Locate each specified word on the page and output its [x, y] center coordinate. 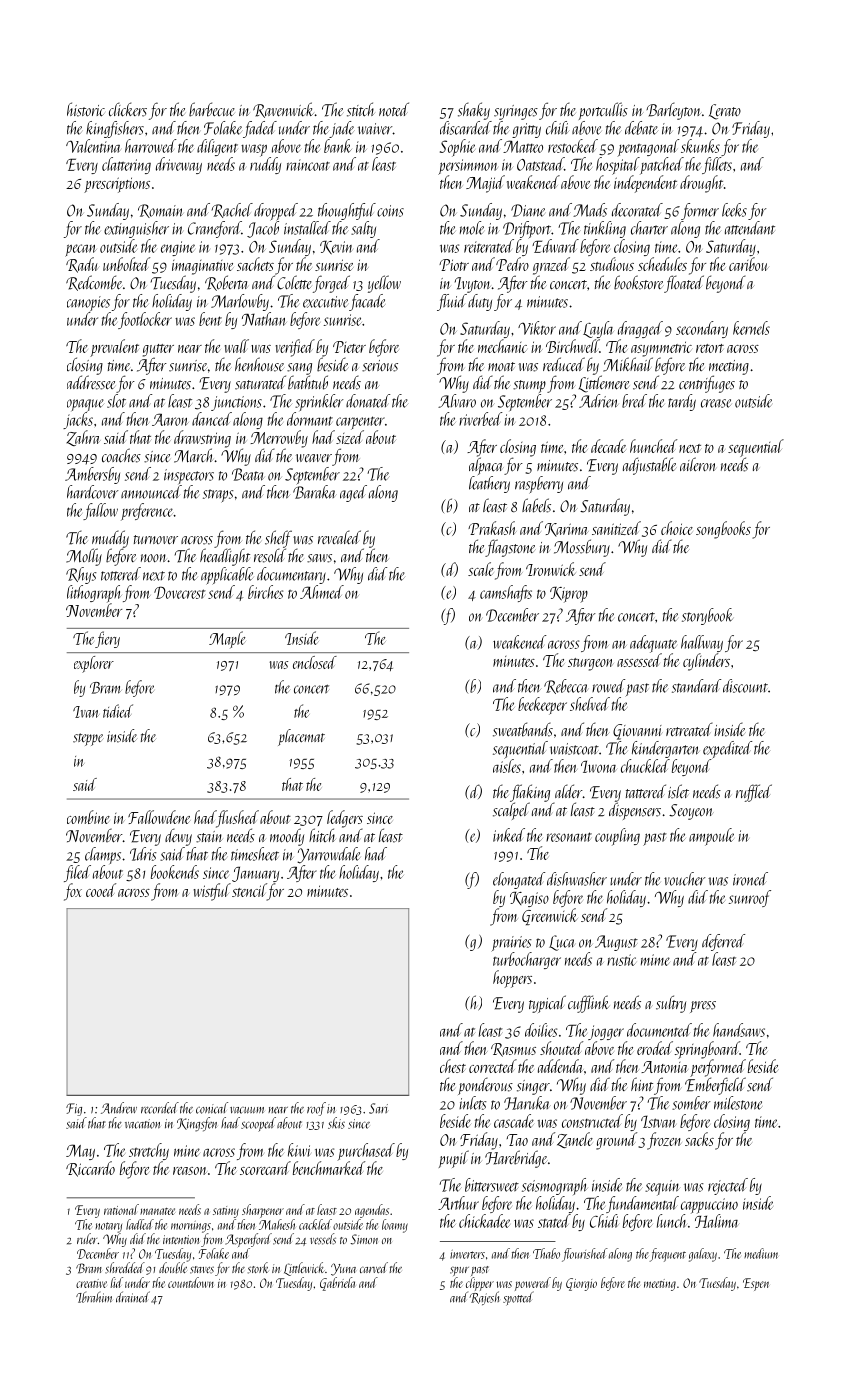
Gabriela [337, 1284]
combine [88, 817]
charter [649, 228]
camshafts [506, 593]
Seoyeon [691, 812]
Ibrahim [94, 1297]
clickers [128, 109]
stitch [361, 109]
